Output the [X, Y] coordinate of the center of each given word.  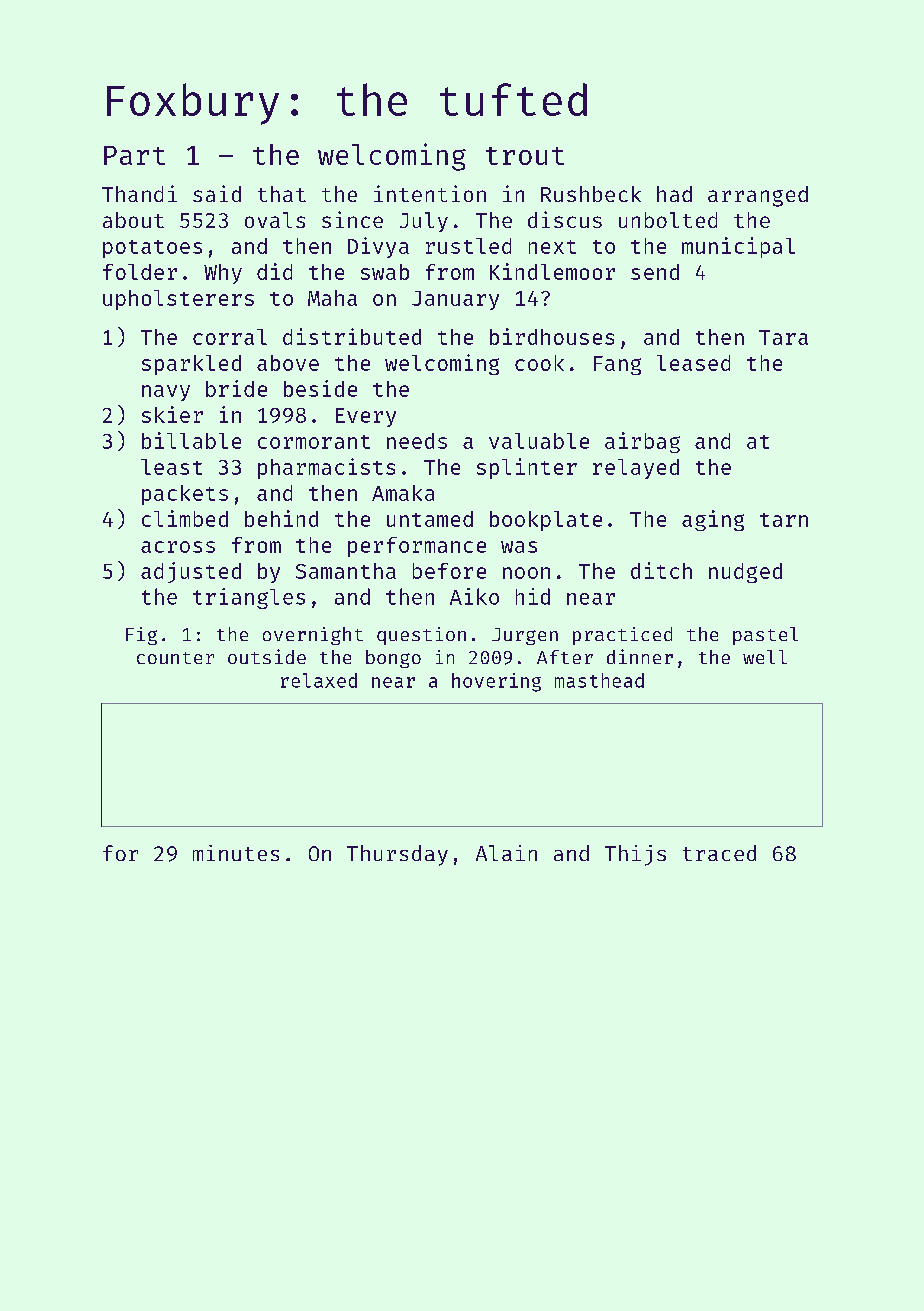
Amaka [403, 493]
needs [417, 441]
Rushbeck [591, 194]
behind [281, 518]
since [352, 219]
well [765, 657]
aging [713, 520]
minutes [236, 853]
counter [175, 658]
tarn [784, 520]
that [282, 194]
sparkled [191, 365]
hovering [496, 682]
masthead [599, 680]
